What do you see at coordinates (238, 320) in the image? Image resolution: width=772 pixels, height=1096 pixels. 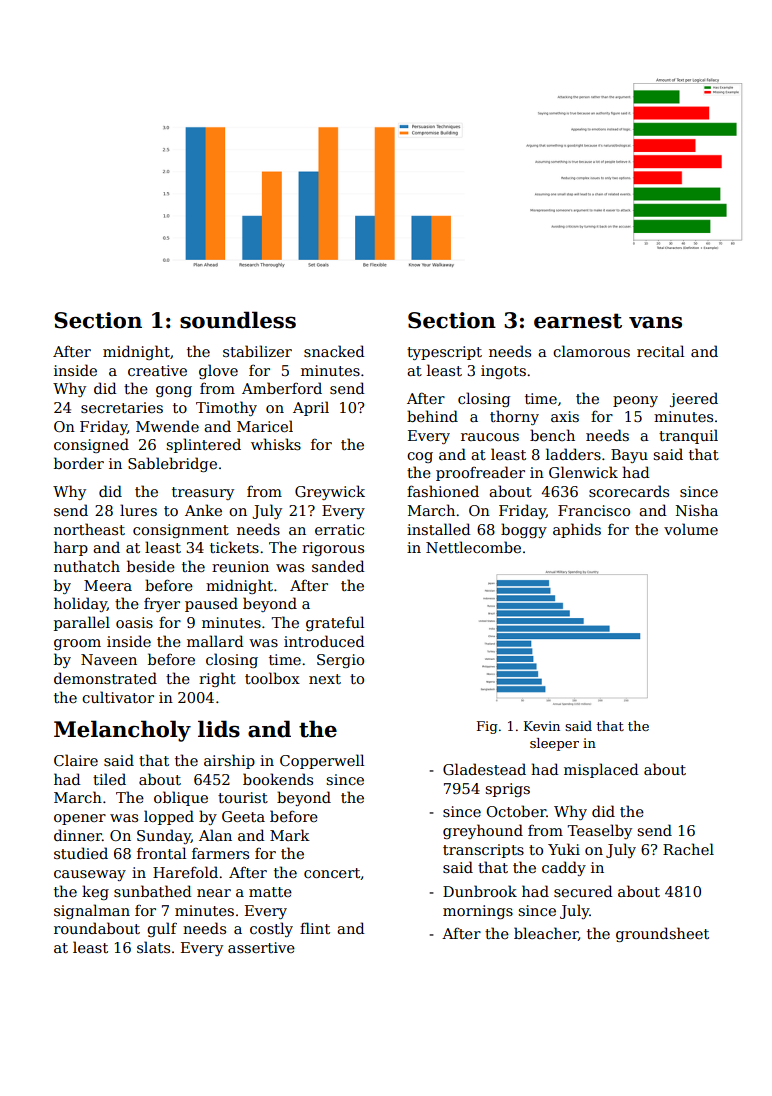 I see `soundless` at bounding box center [238, 320].
